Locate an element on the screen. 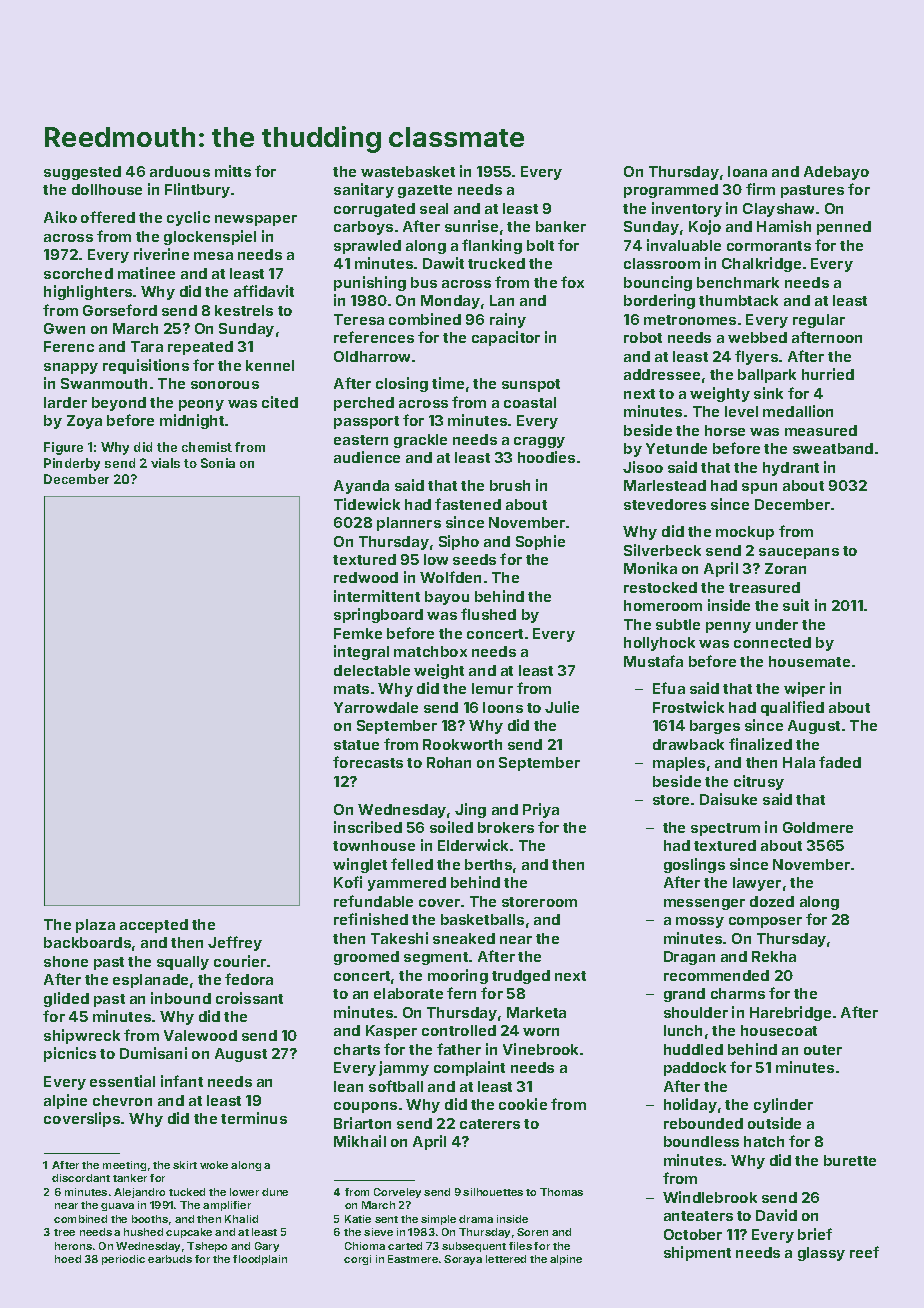 The image size is (924, 1308). Marketa is located at coordinates (536, 1012).
